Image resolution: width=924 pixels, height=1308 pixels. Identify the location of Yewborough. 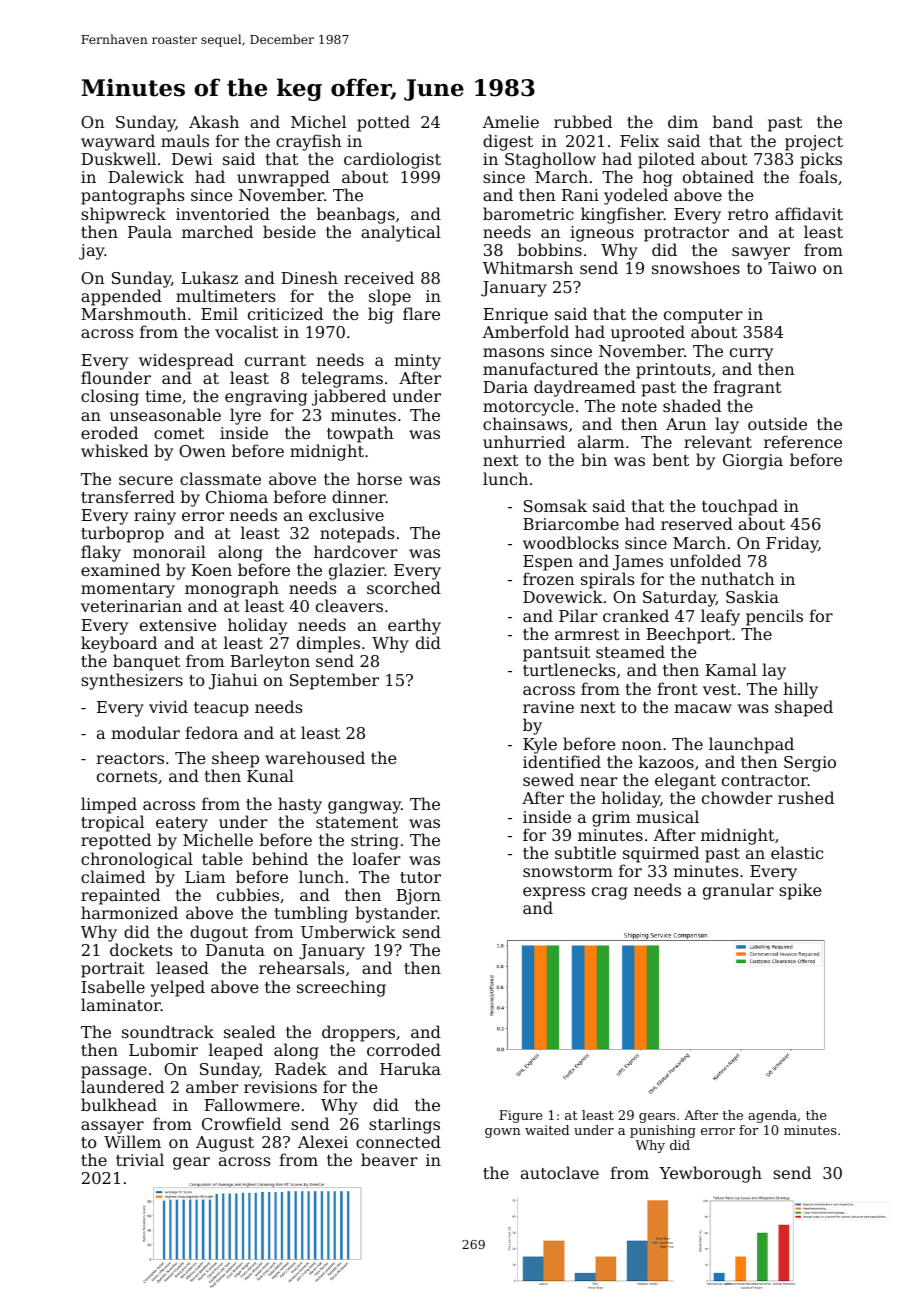
(710, 1174).
